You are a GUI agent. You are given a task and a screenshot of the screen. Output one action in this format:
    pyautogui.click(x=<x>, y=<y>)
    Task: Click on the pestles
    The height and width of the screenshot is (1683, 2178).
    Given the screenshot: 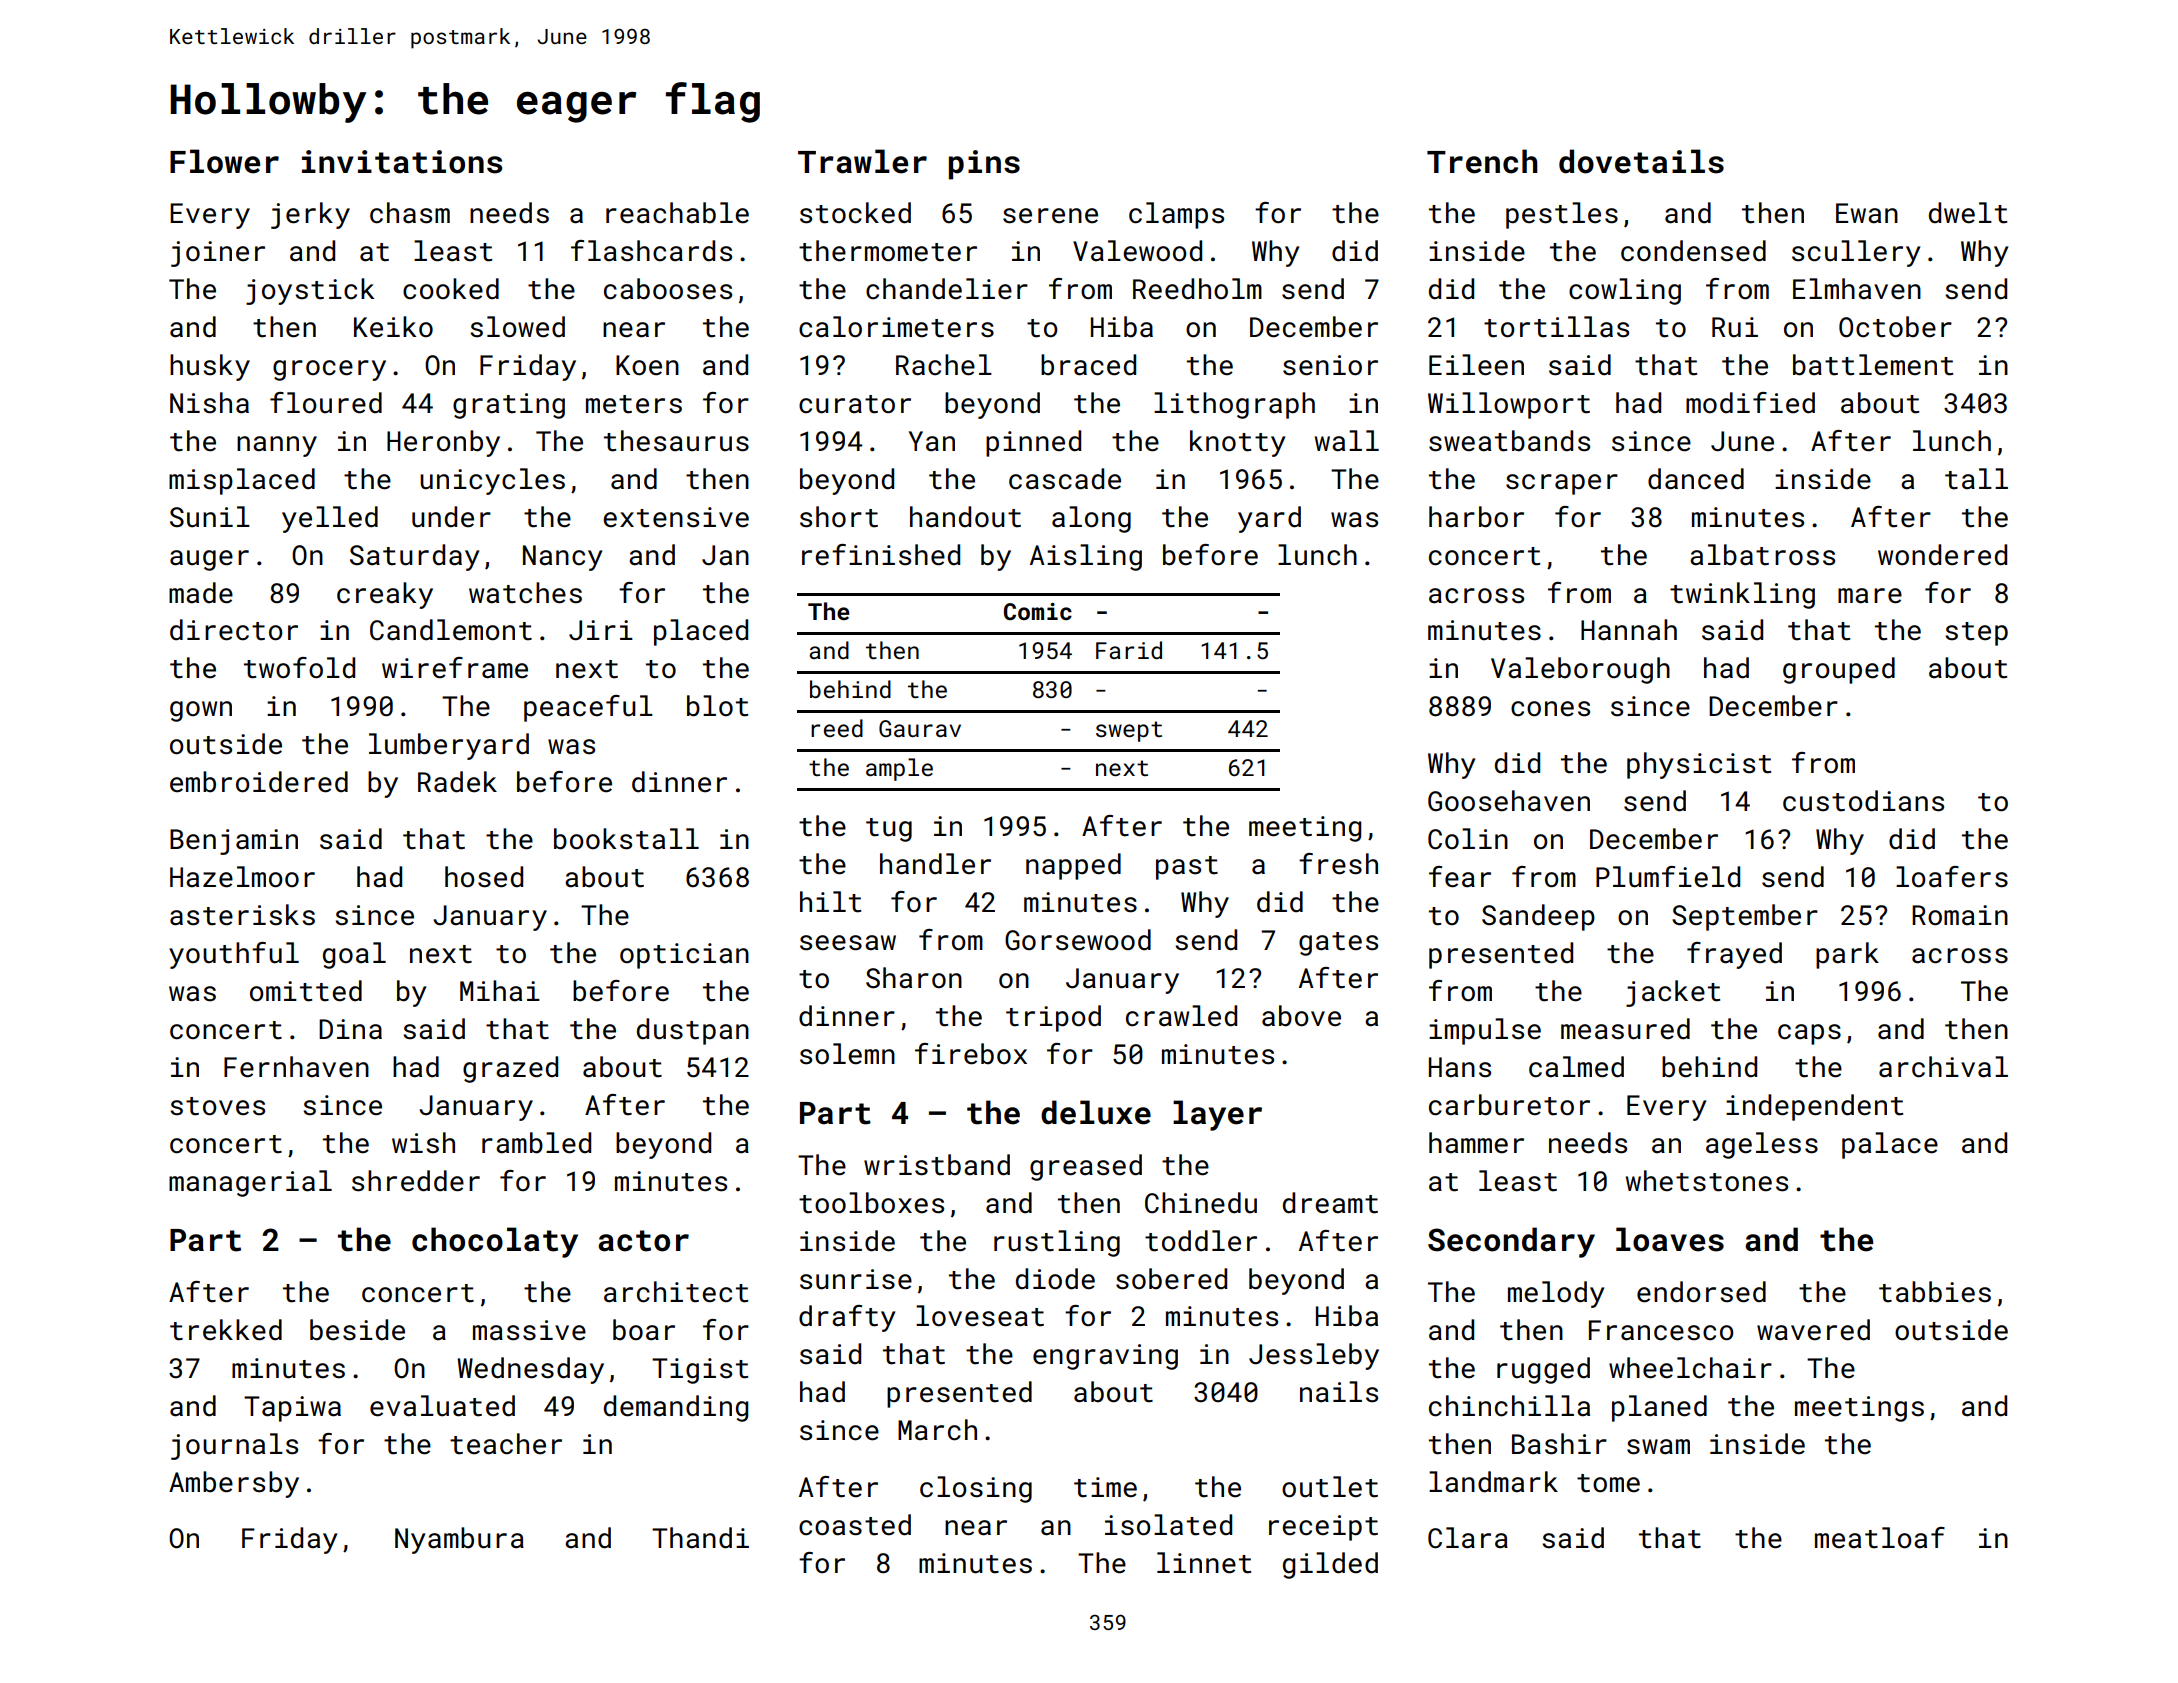 What is the action you would take?
    pyautogui.click(x=1562, y=215)
